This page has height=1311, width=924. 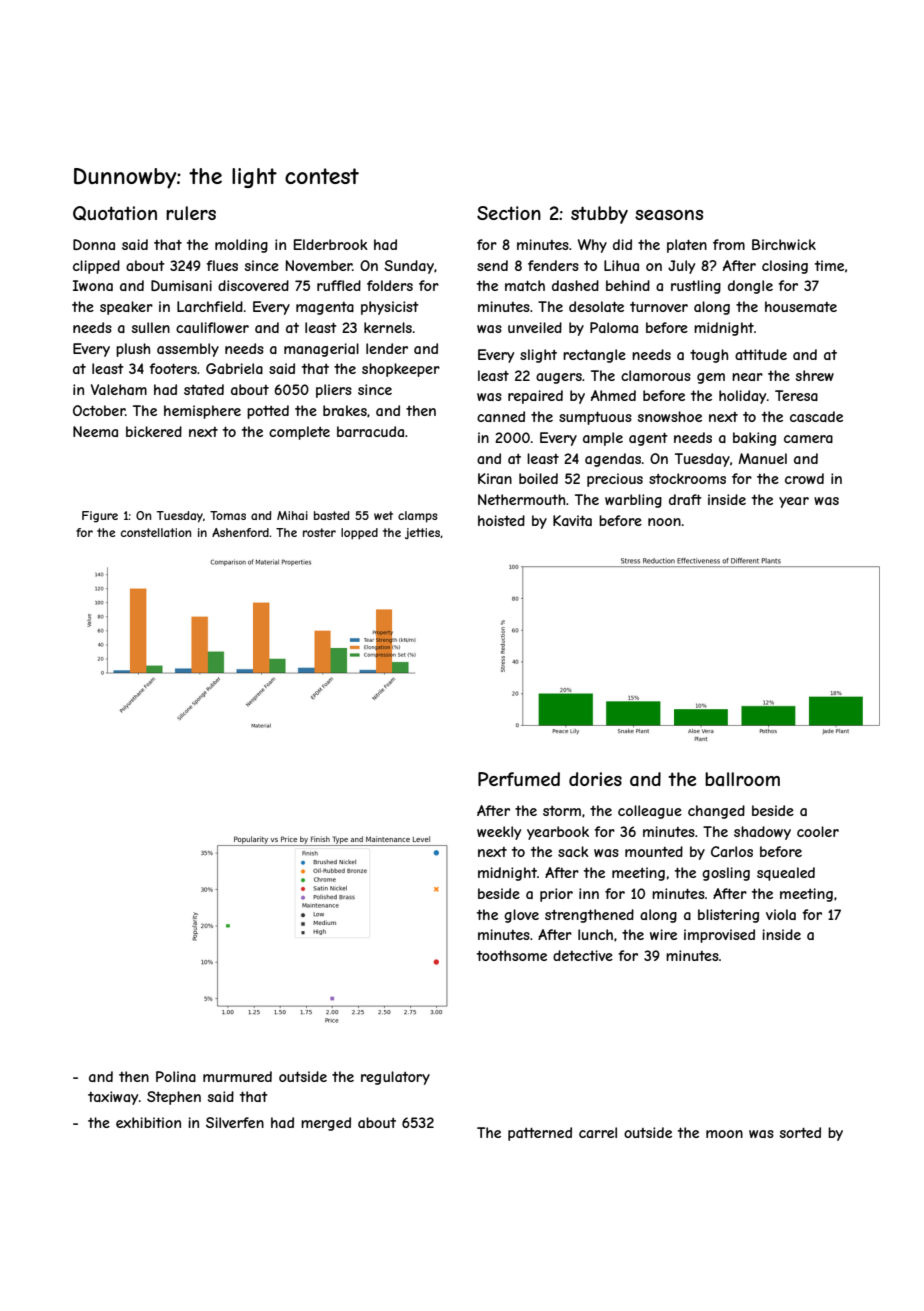 What do you see at coordinates (519, 779) in the page?
I see `Perfumed` at bounding box center [519, 779].
